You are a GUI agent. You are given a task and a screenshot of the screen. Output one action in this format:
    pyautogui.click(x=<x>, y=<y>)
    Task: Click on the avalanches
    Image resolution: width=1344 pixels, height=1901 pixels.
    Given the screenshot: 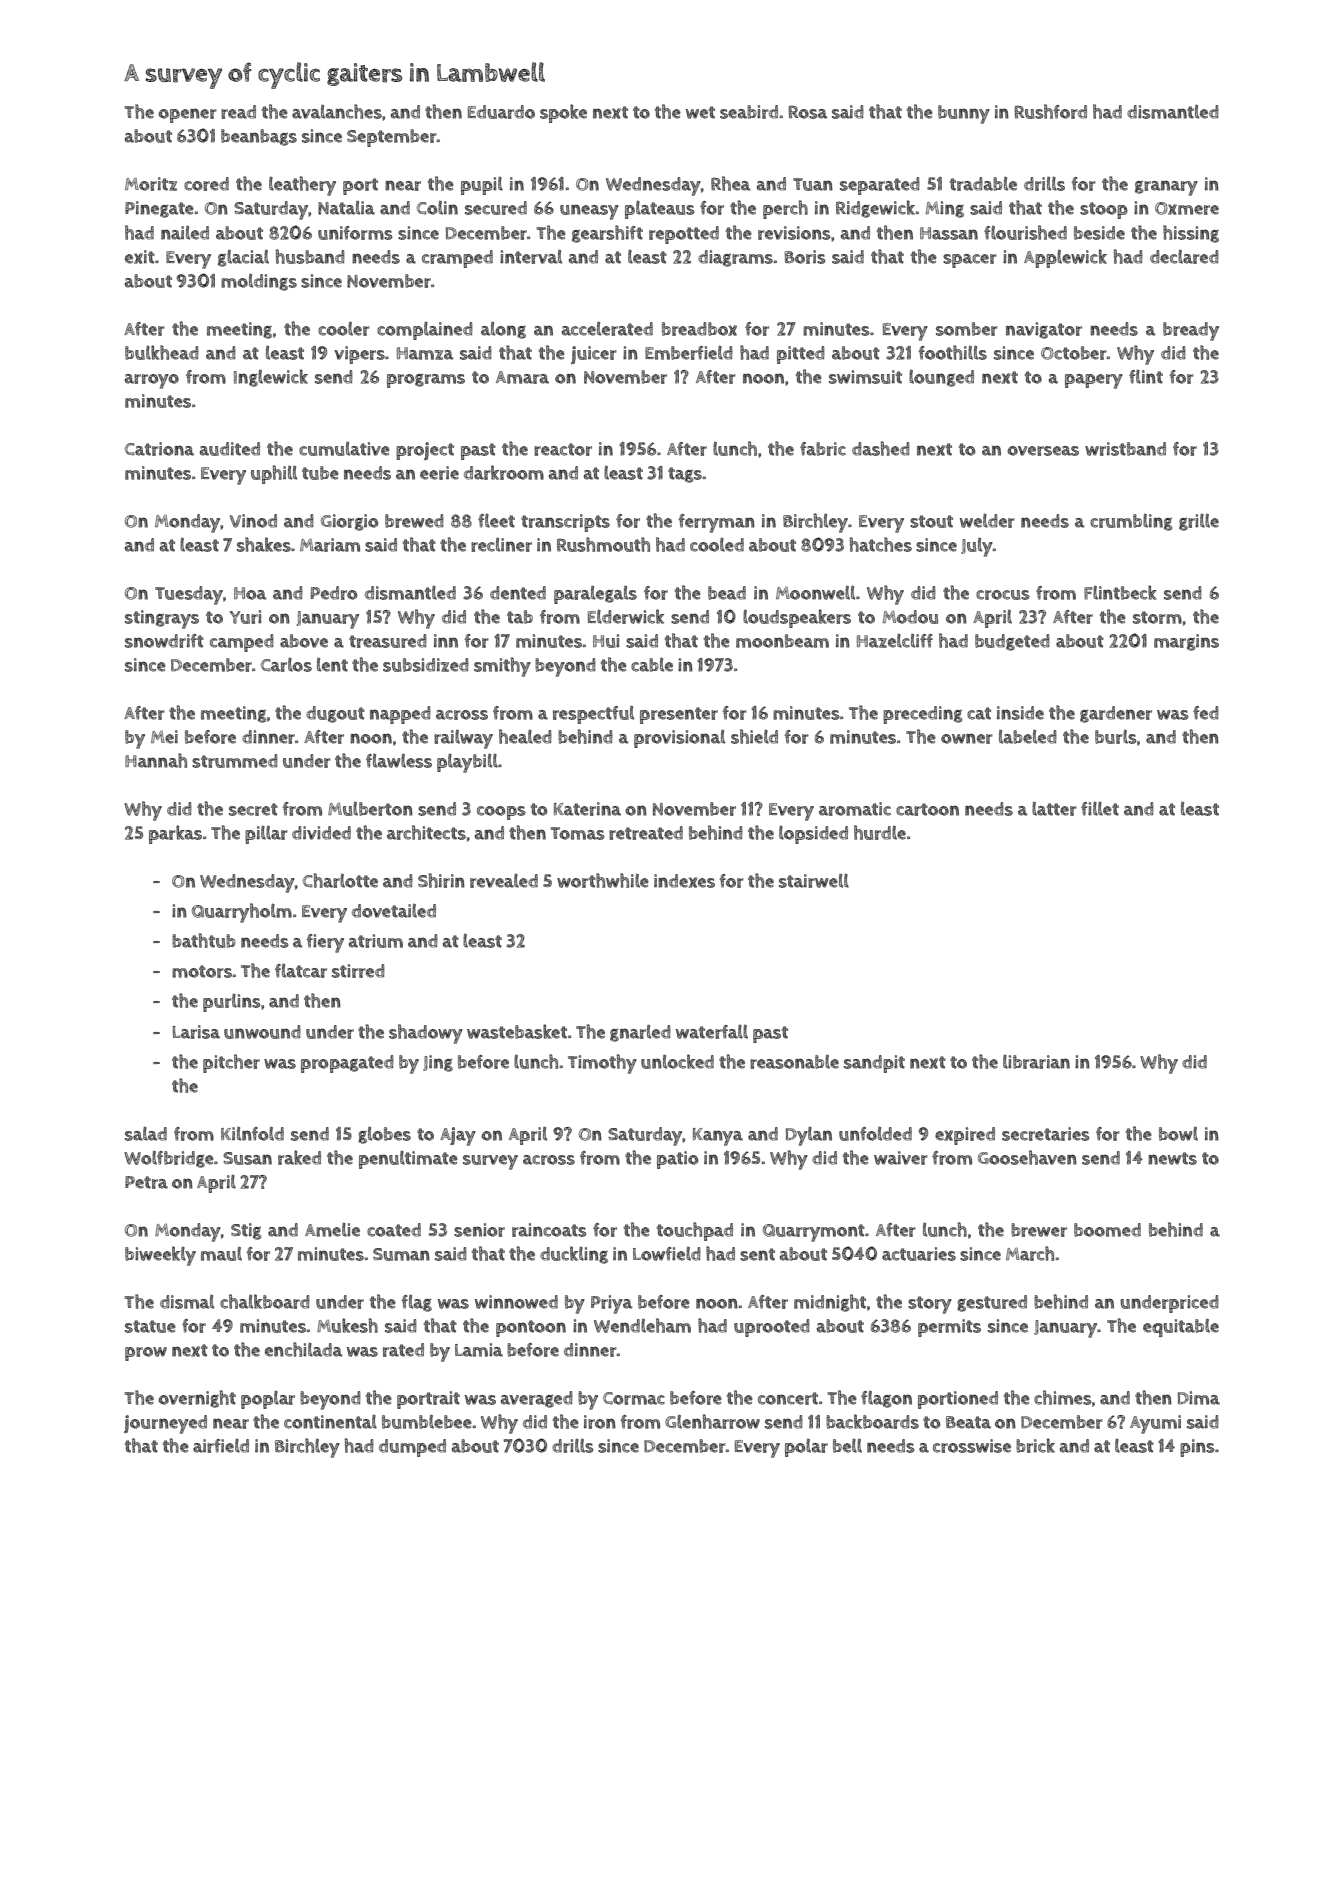 What is the action you would take?
    pyautogui.click(x=337, y=111)
